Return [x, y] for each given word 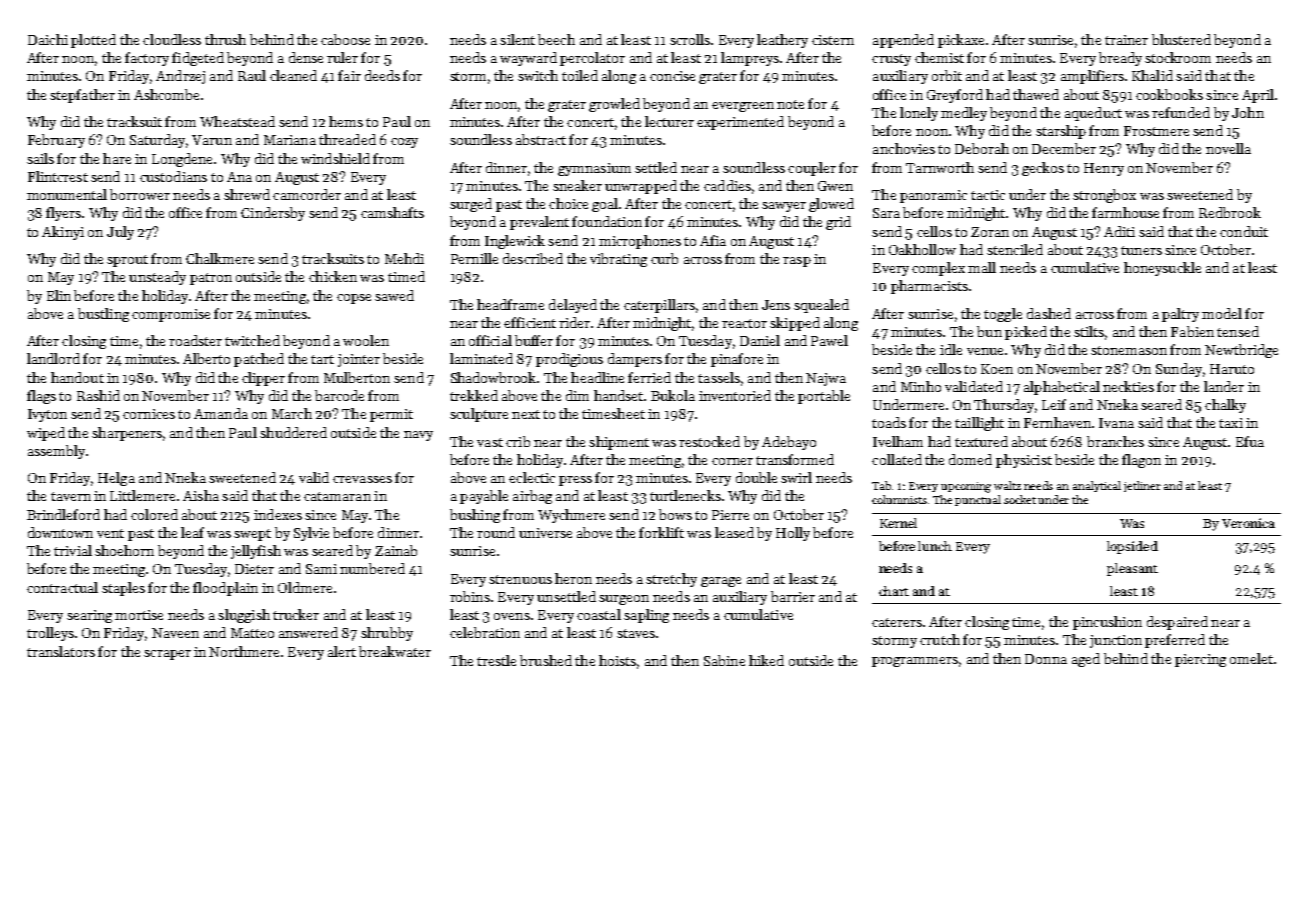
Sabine [724, 660]
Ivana [1116, 423]
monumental [67, 194]
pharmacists [929, 287]
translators [61, 651]
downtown [60, 532]
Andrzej [180, 77]
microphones [640, 242]
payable [484, 497]
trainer [1126, 40]
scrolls [690, 39]
